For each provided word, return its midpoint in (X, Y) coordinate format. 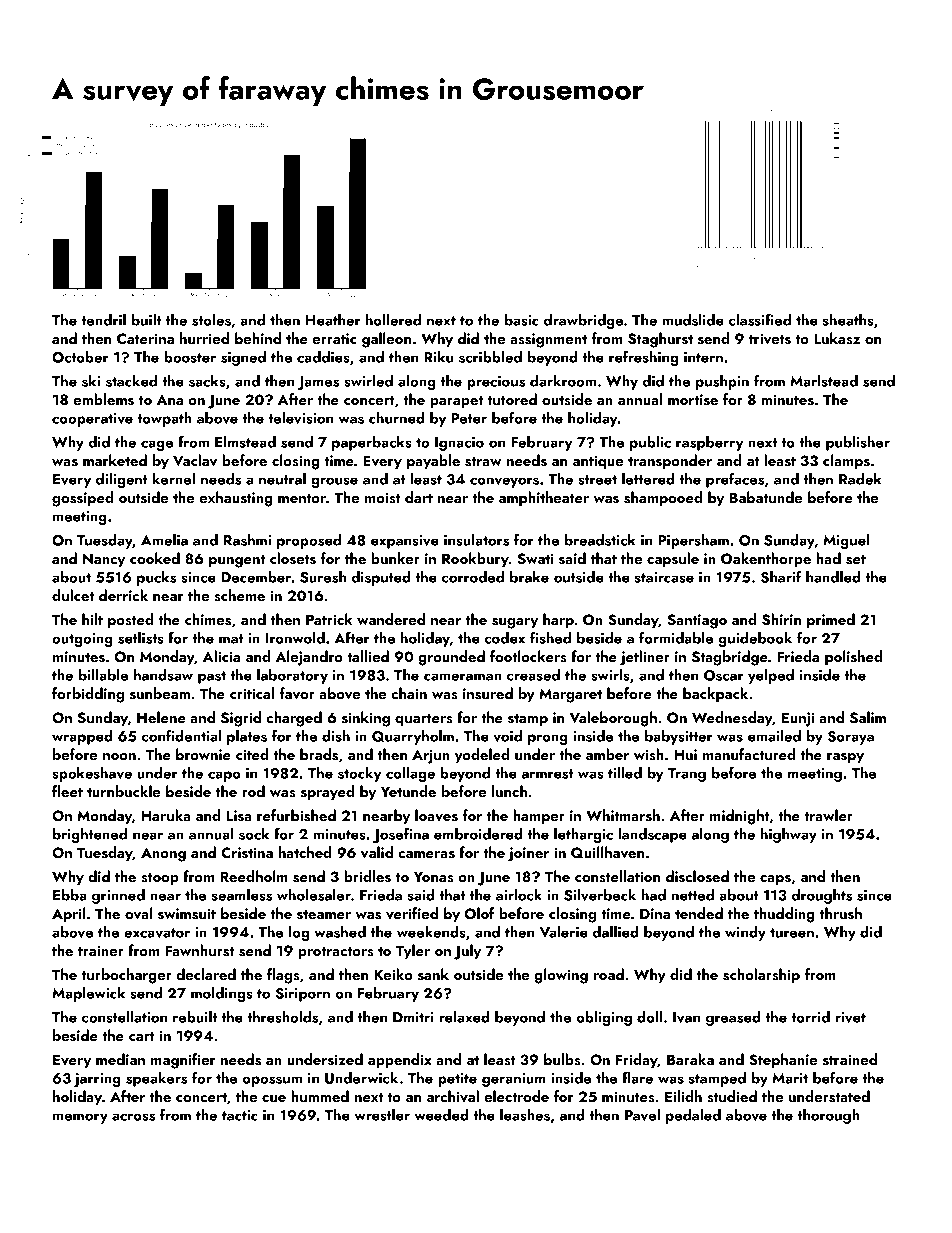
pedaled (693, 1116)
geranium (514, 1080)
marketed (115, 460)
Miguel (846, 541)
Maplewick (88, 994)
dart (419, 497)
